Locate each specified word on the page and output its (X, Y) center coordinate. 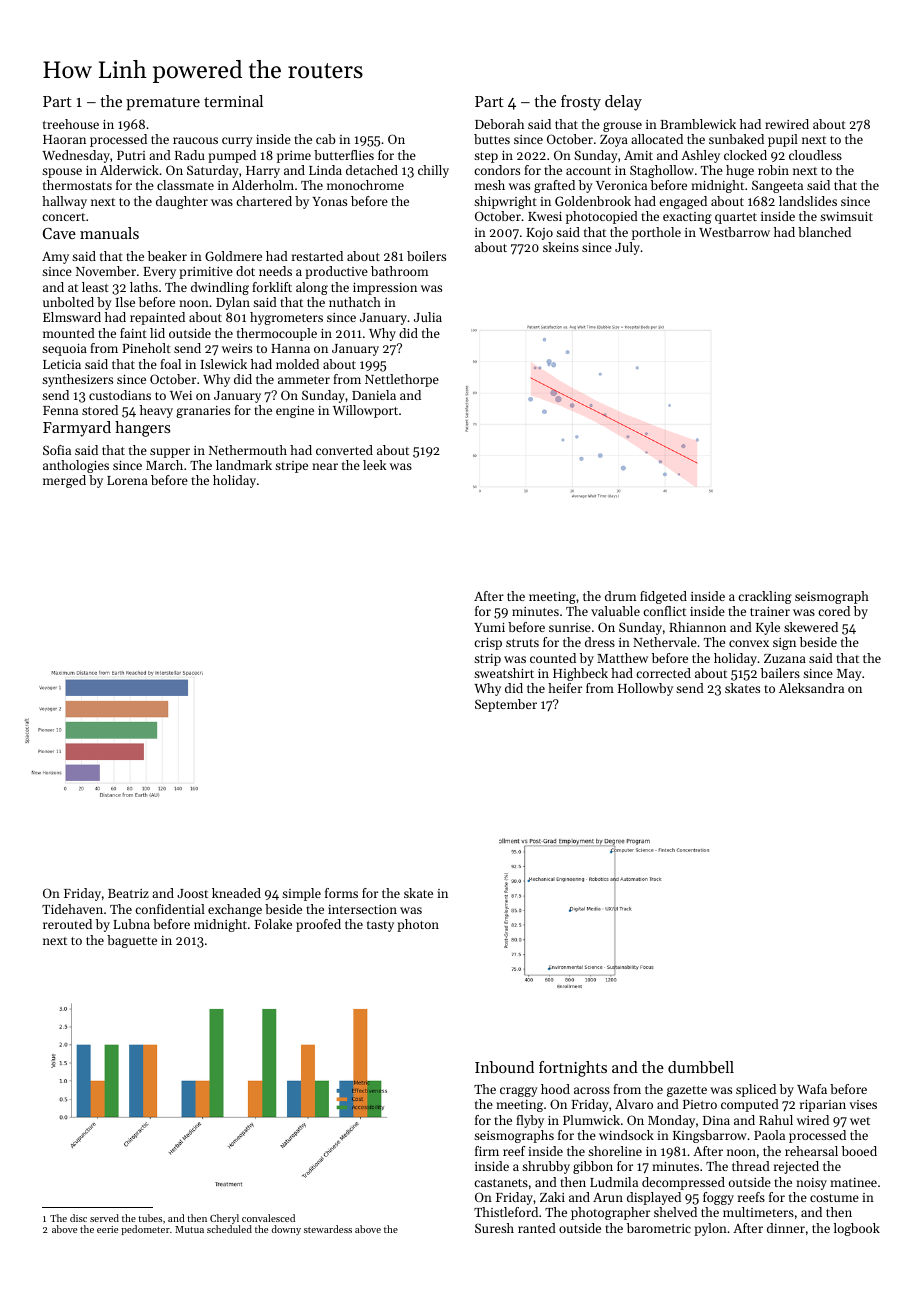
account (588, 171)
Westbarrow (734, 232)
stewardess (328, 1229)
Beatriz (128, 893)
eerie (107, 1229)
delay (623, 103)
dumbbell (701, 1067)
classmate (185, 185)
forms (341, 893)
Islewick (223, 364)
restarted (317, 256)
